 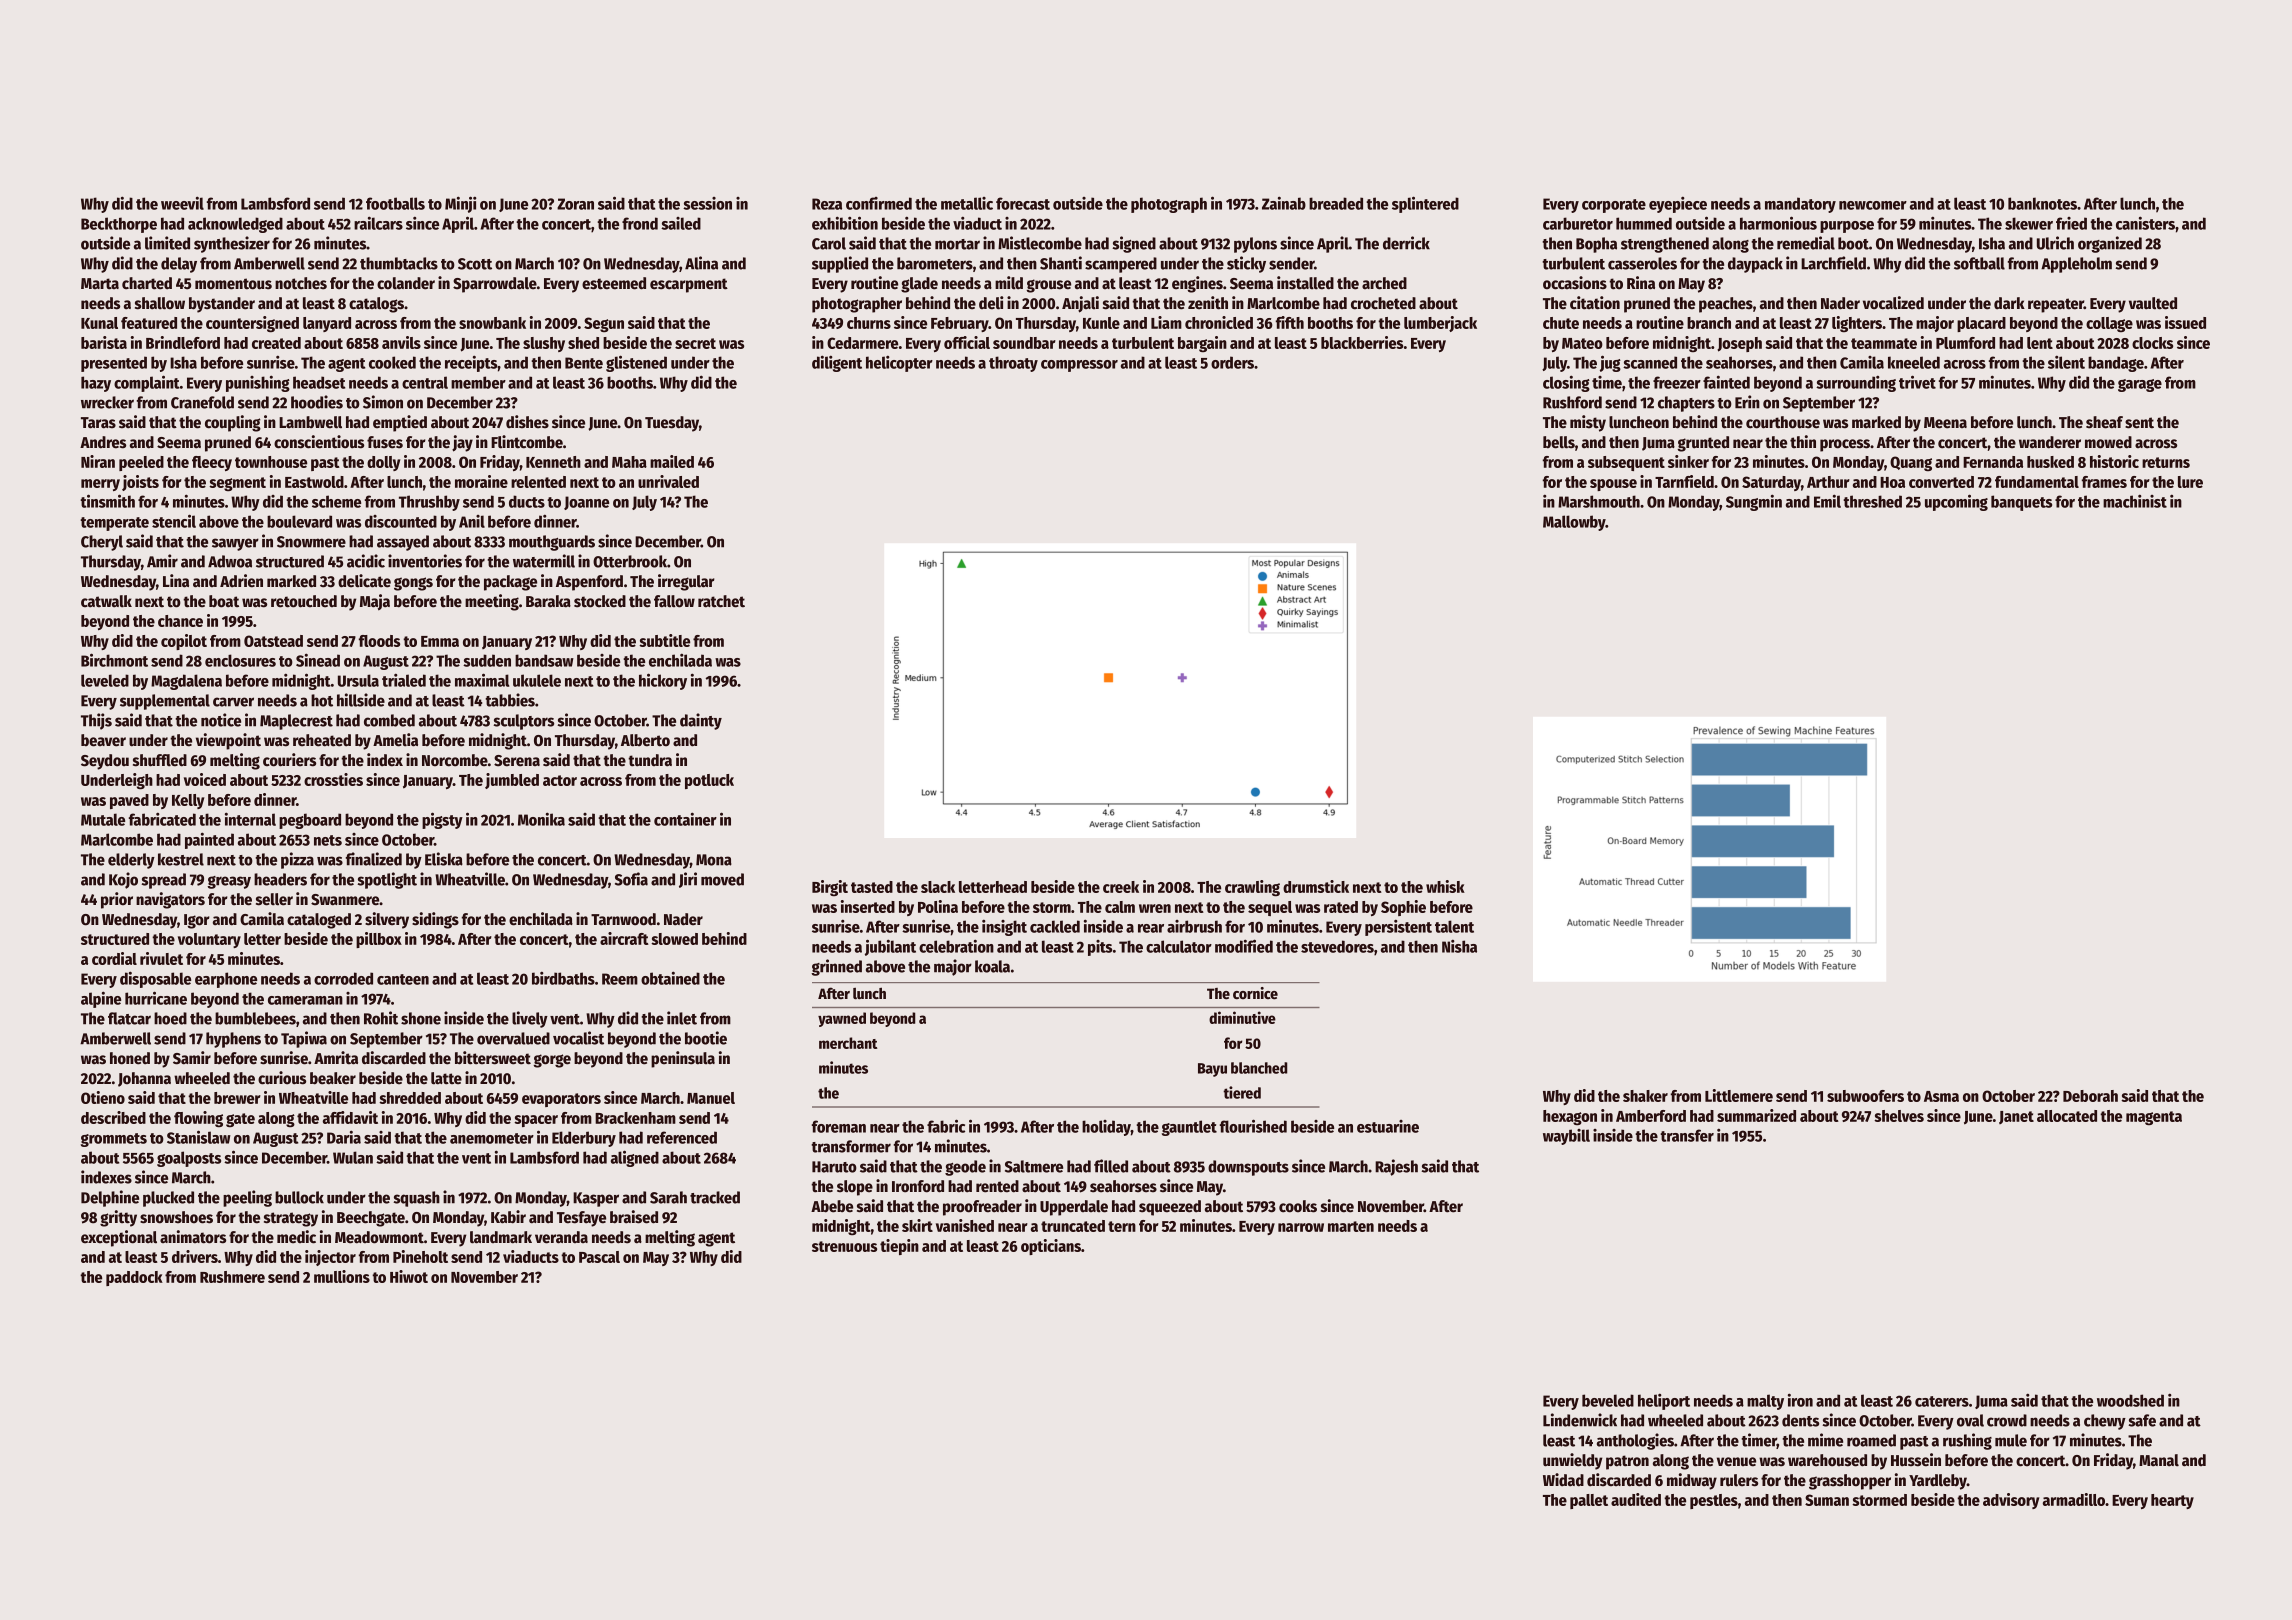 What do you see at coordinates (839, 1126) in the image?
I see `foreman` at bounding box center [839, 1126].
